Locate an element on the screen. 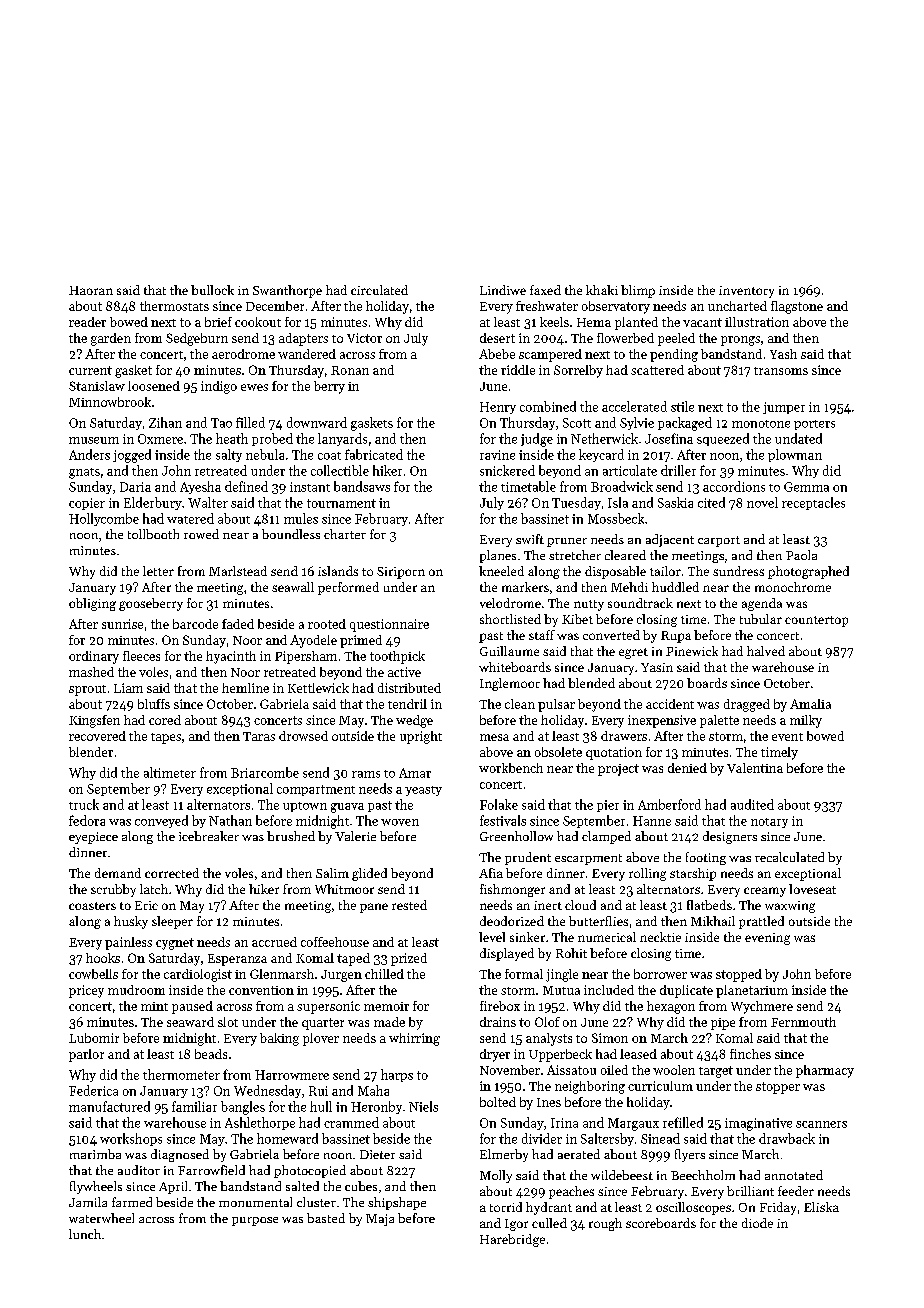 Image resolution: width=924 pixels, height=1308 pixels. Abebe is located at coordinates (497, 354).
